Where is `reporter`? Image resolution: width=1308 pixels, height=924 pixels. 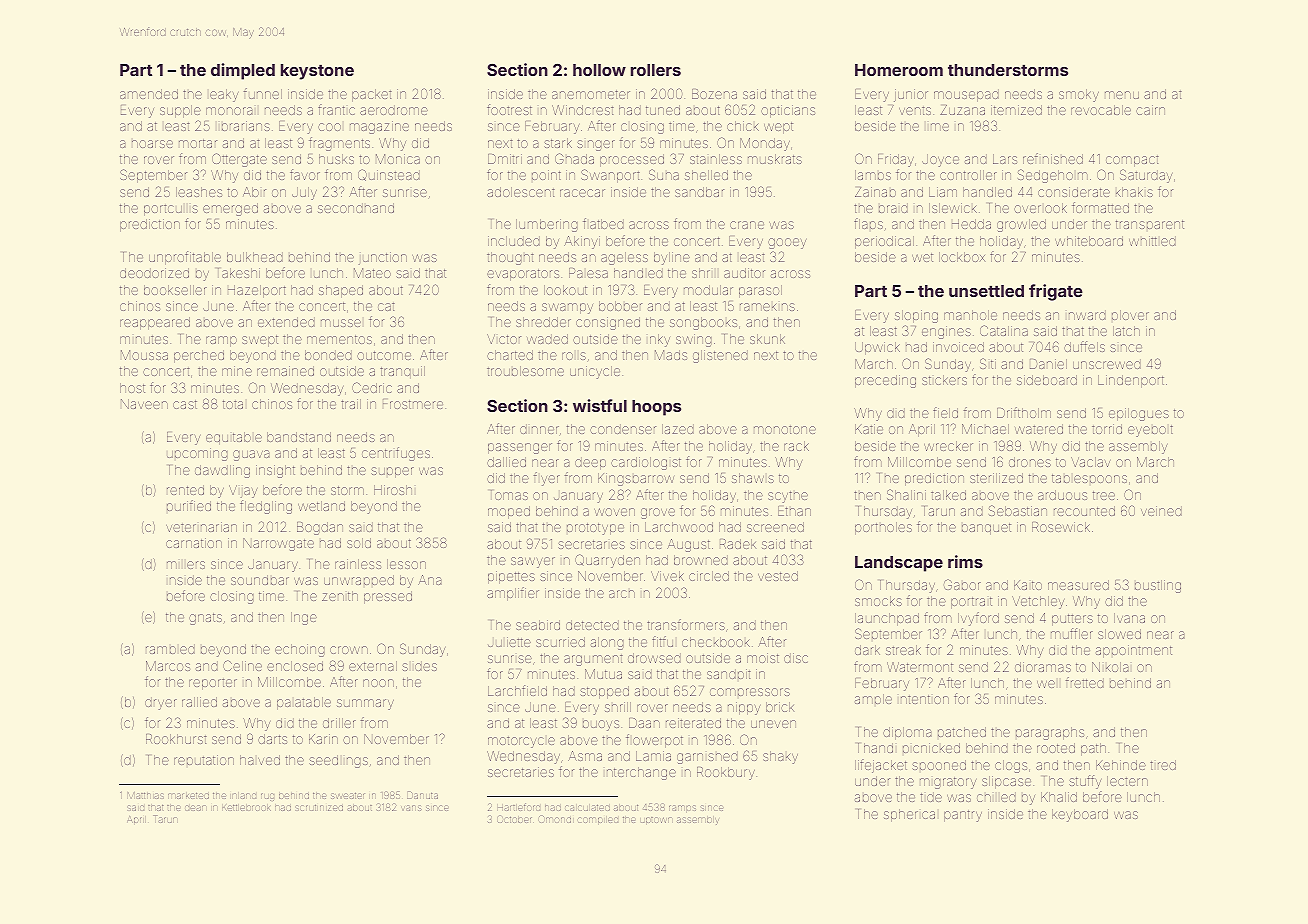
reporter is located at coordinates (213, 684).
